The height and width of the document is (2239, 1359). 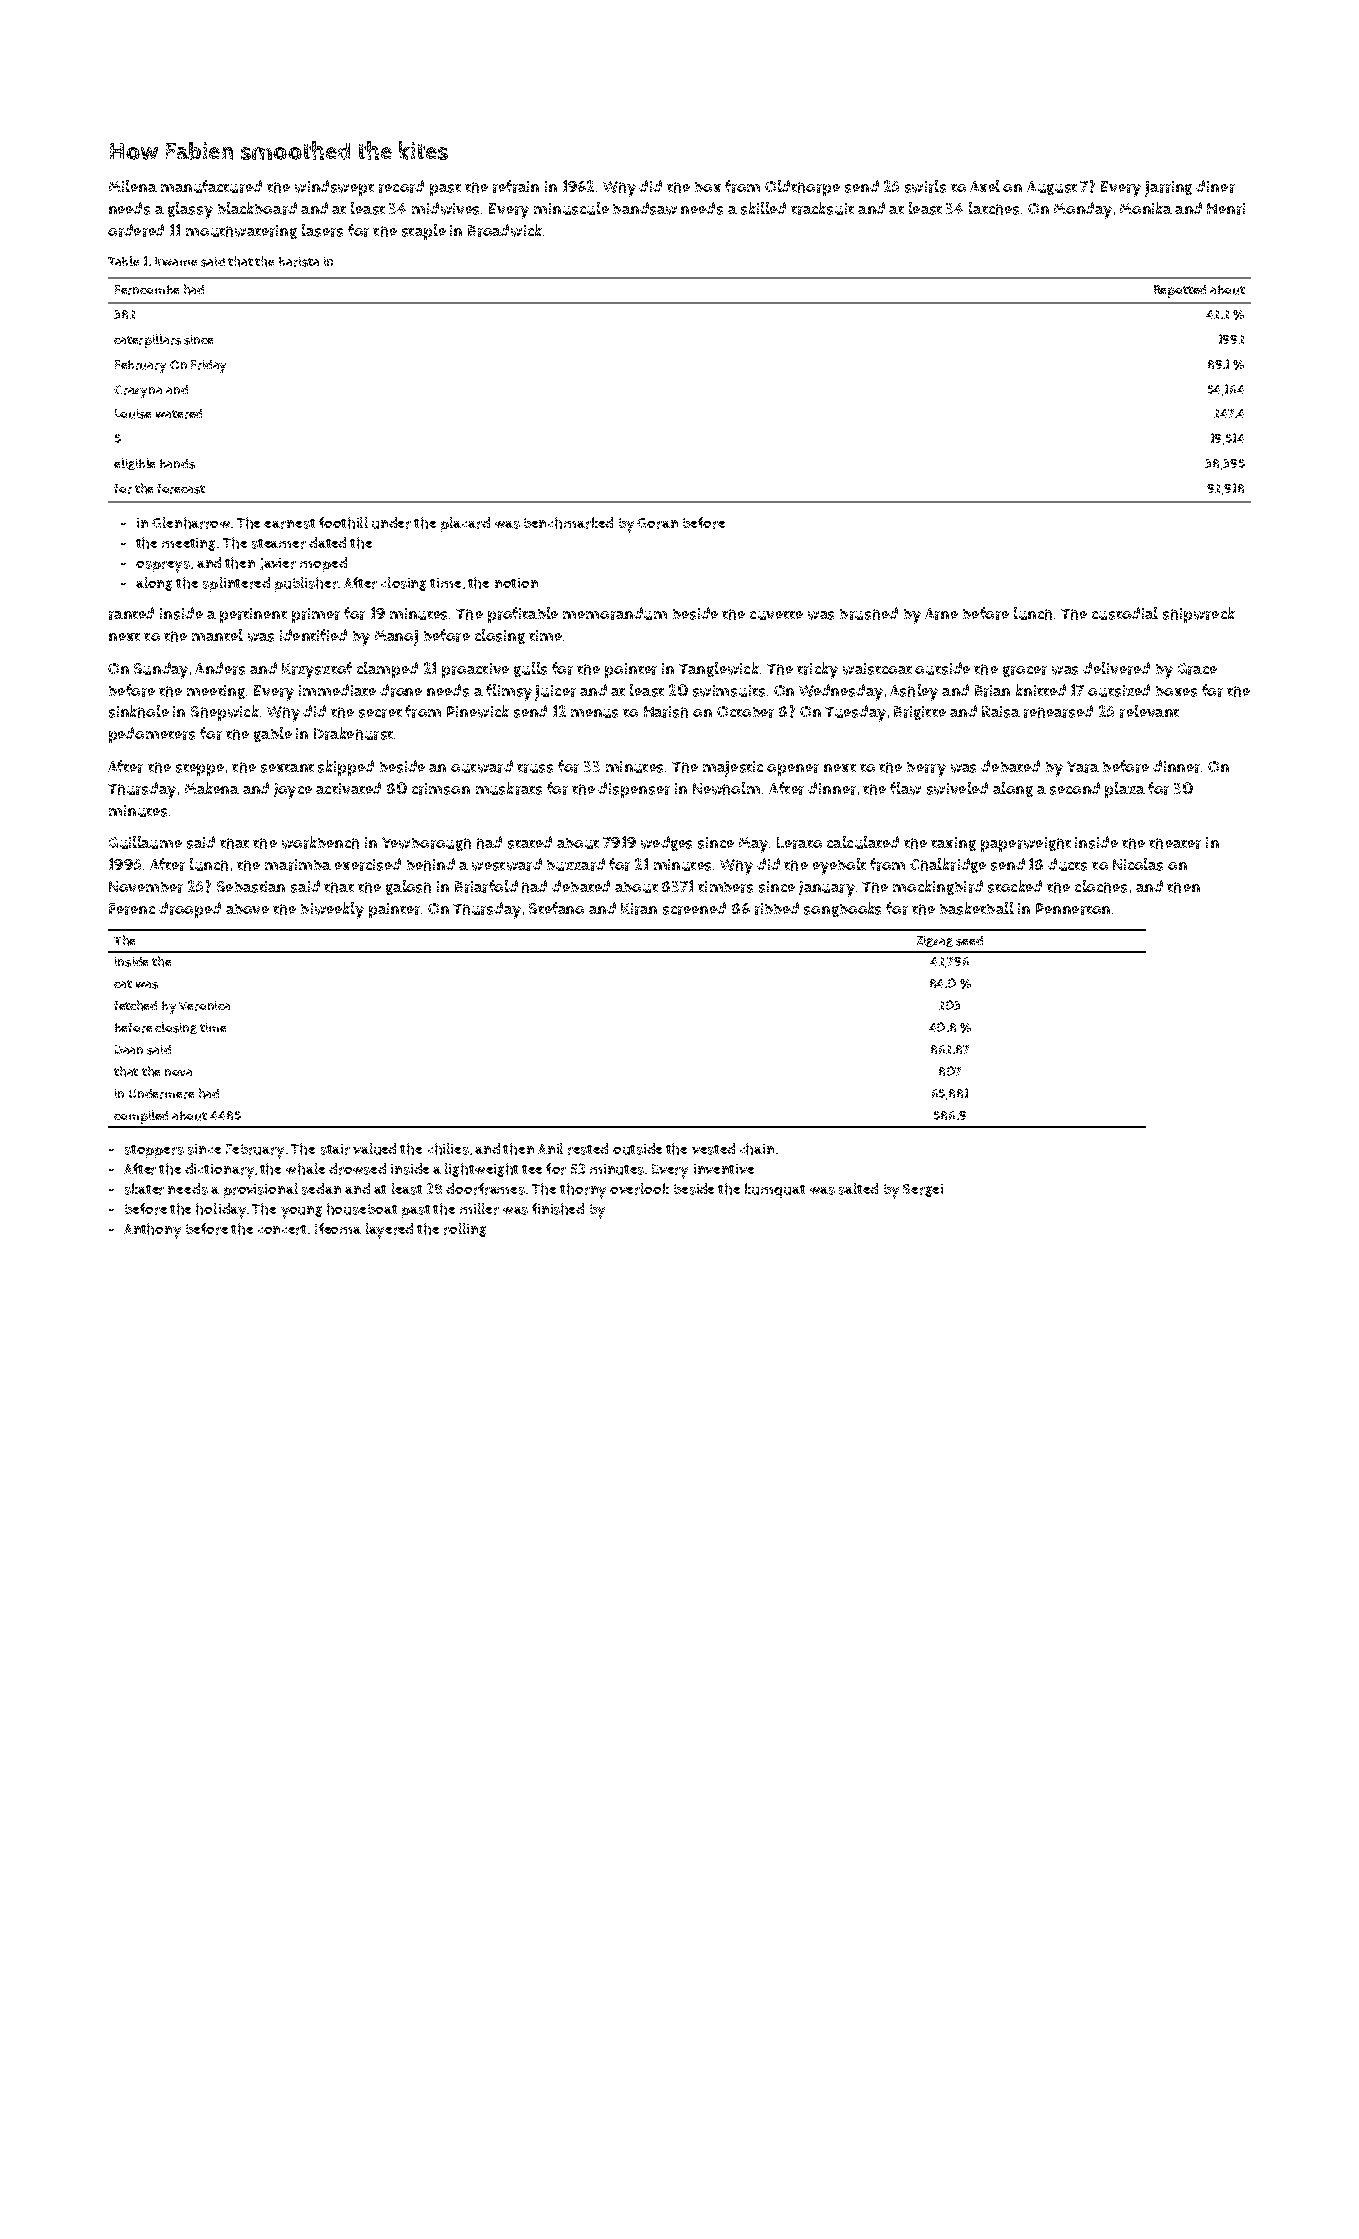 What do you see at coordinates (568, 523) in the document?
I see `benchmarked` at bounding box center [568, 523].
